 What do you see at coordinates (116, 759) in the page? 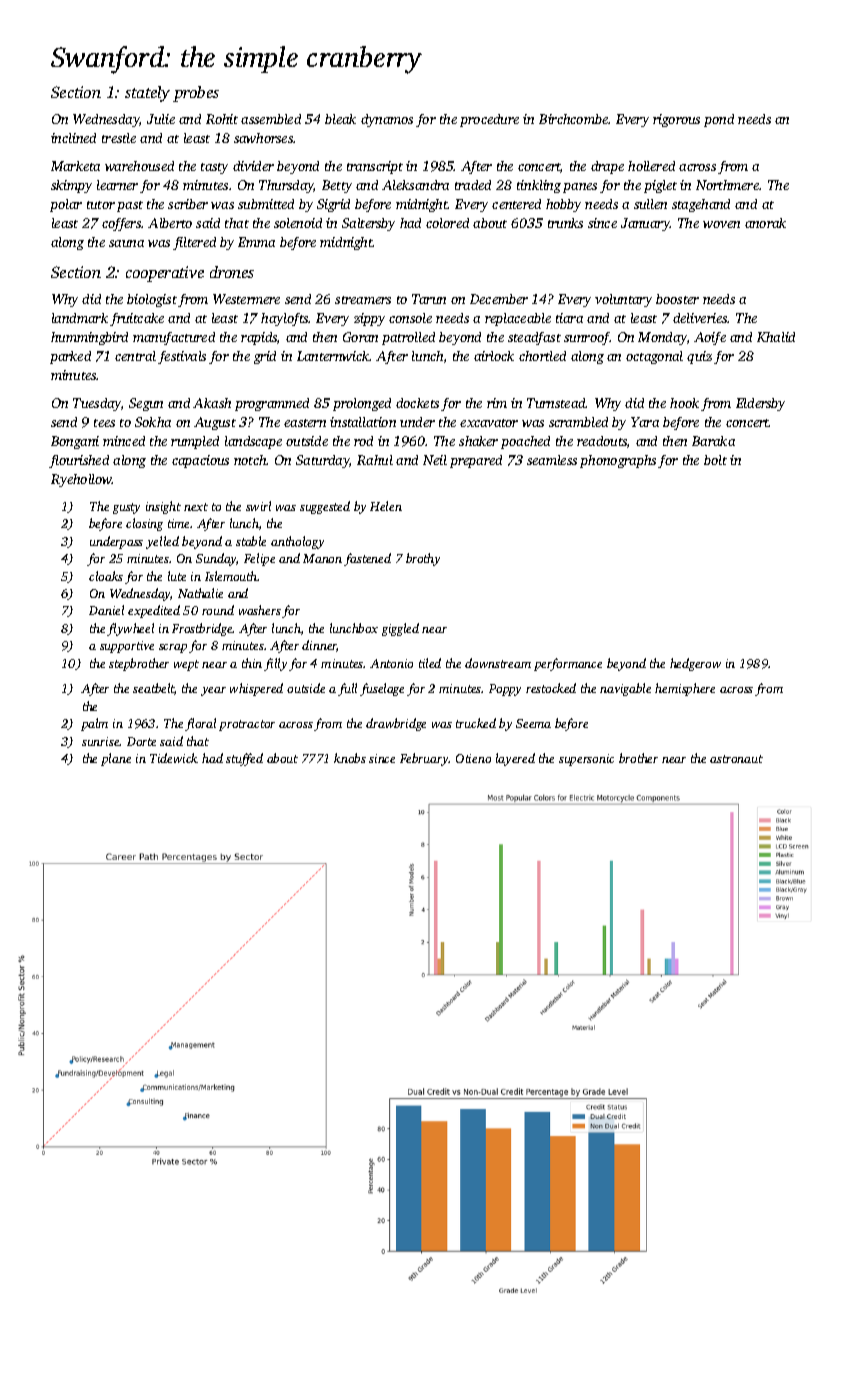
I see `plane` at bounding box center [116, 759].
